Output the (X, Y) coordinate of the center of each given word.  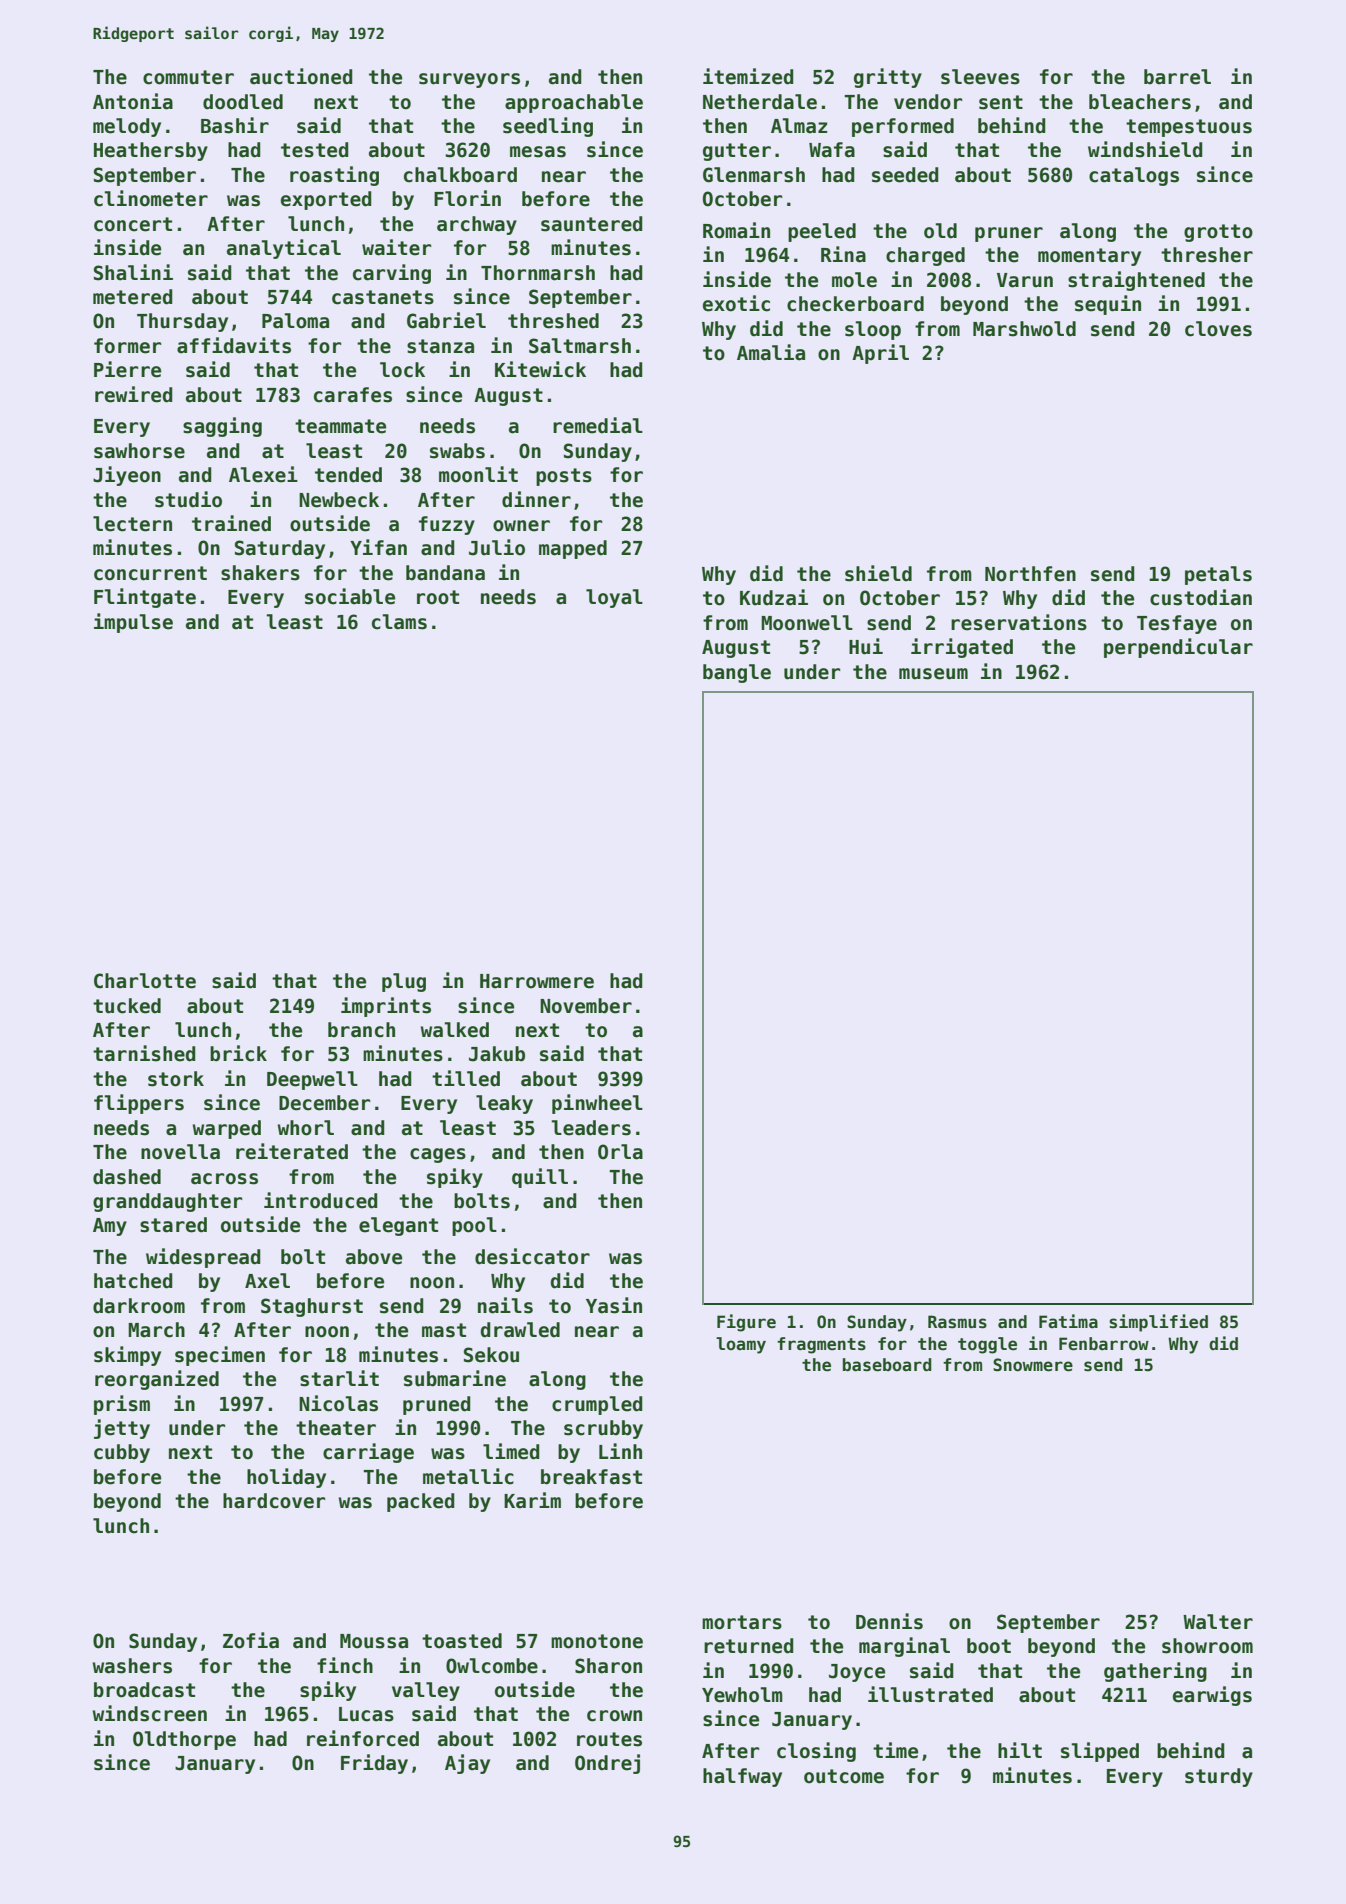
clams (399, 622)
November (586, 1006)
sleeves (980, 77)
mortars (742, 1622)
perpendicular (1178, 648)
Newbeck (339, 500)
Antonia (133, 101)
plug (404, 982)
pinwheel (597, 1104)
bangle (737, 673)
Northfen (1030, 574)
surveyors (469, 80)
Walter (1218, 1622)
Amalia (771, 352)
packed (421, 1502)
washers (132, 1666)
